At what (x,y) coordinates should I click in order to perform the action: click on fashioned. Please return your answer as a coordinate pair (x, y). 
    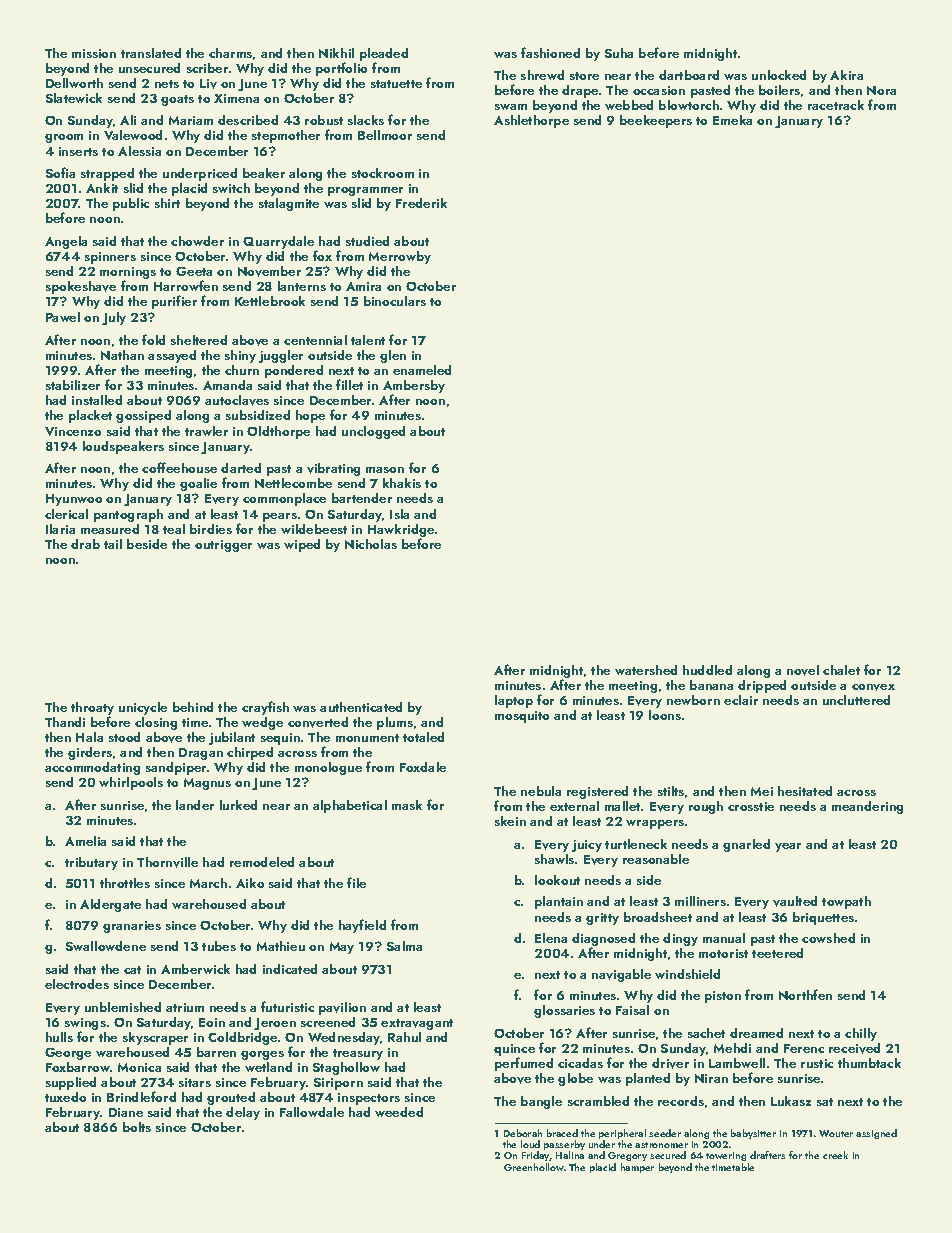
    Looking at the image, I should click on (550, 52).
